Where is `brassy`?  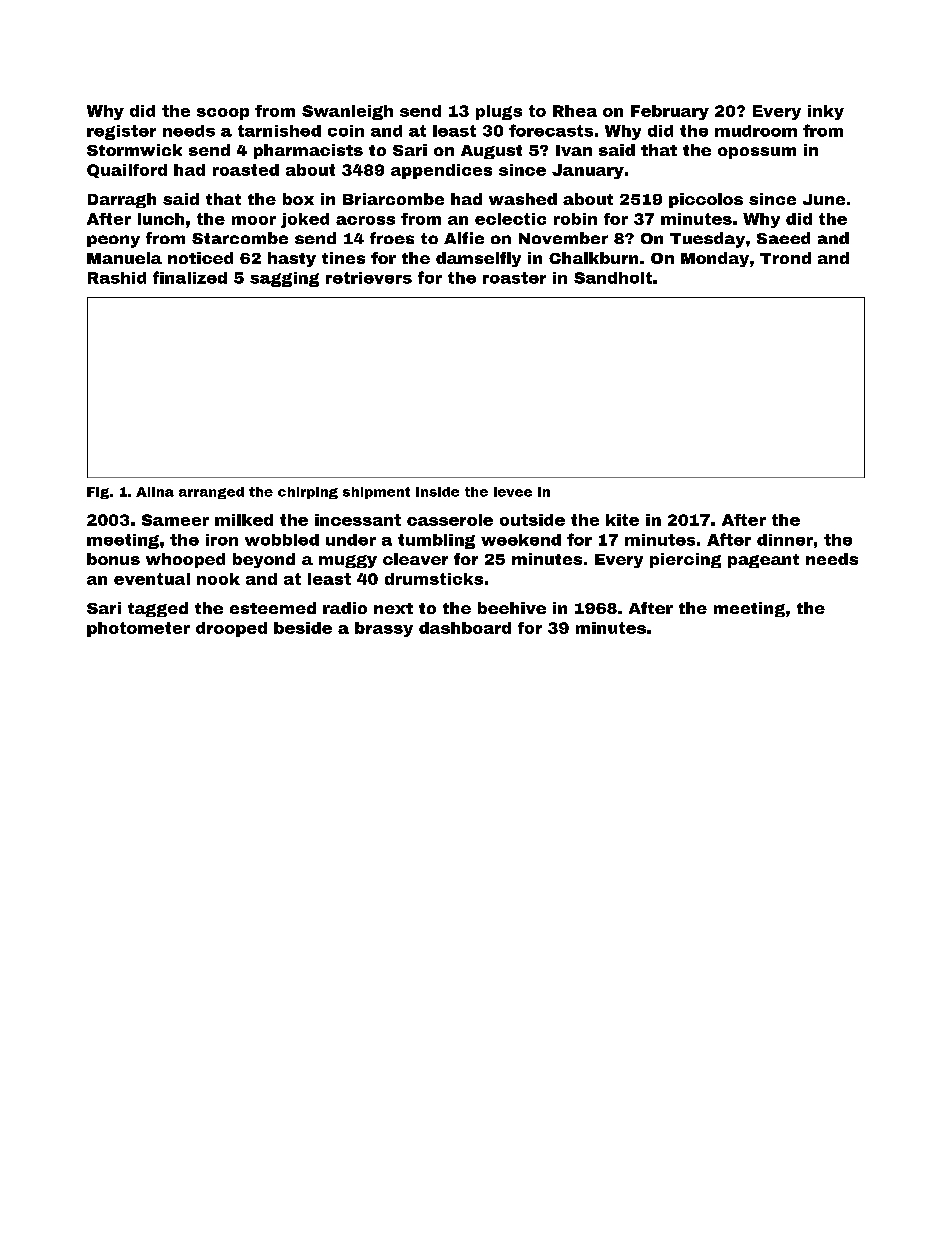
brassy is located at coordinates (384, 629).
